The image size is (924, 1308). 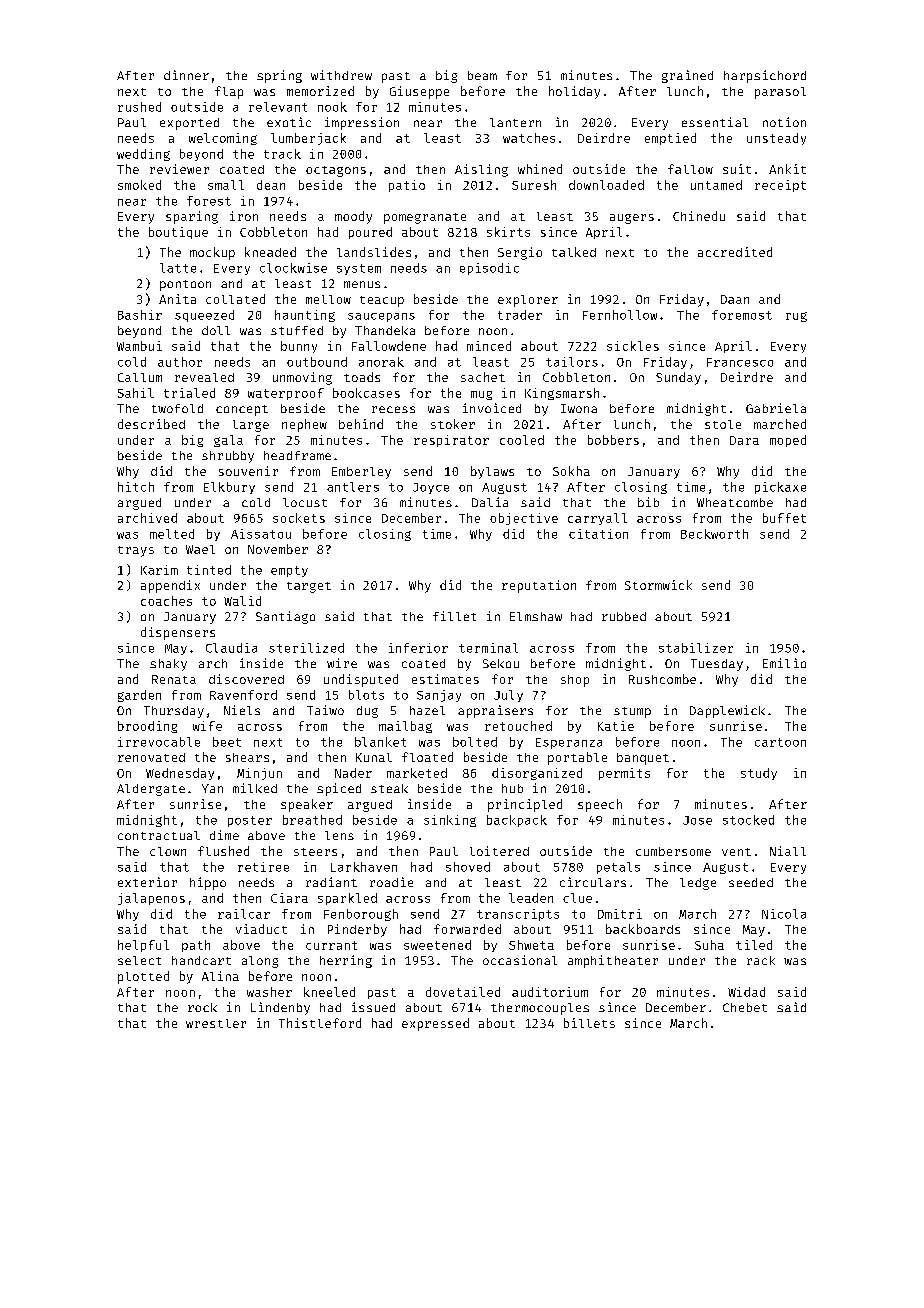 What do you see at coordinates (727, 711) in the screenshot?
I see `Dapplewick` at bounding box center [727, 711].
